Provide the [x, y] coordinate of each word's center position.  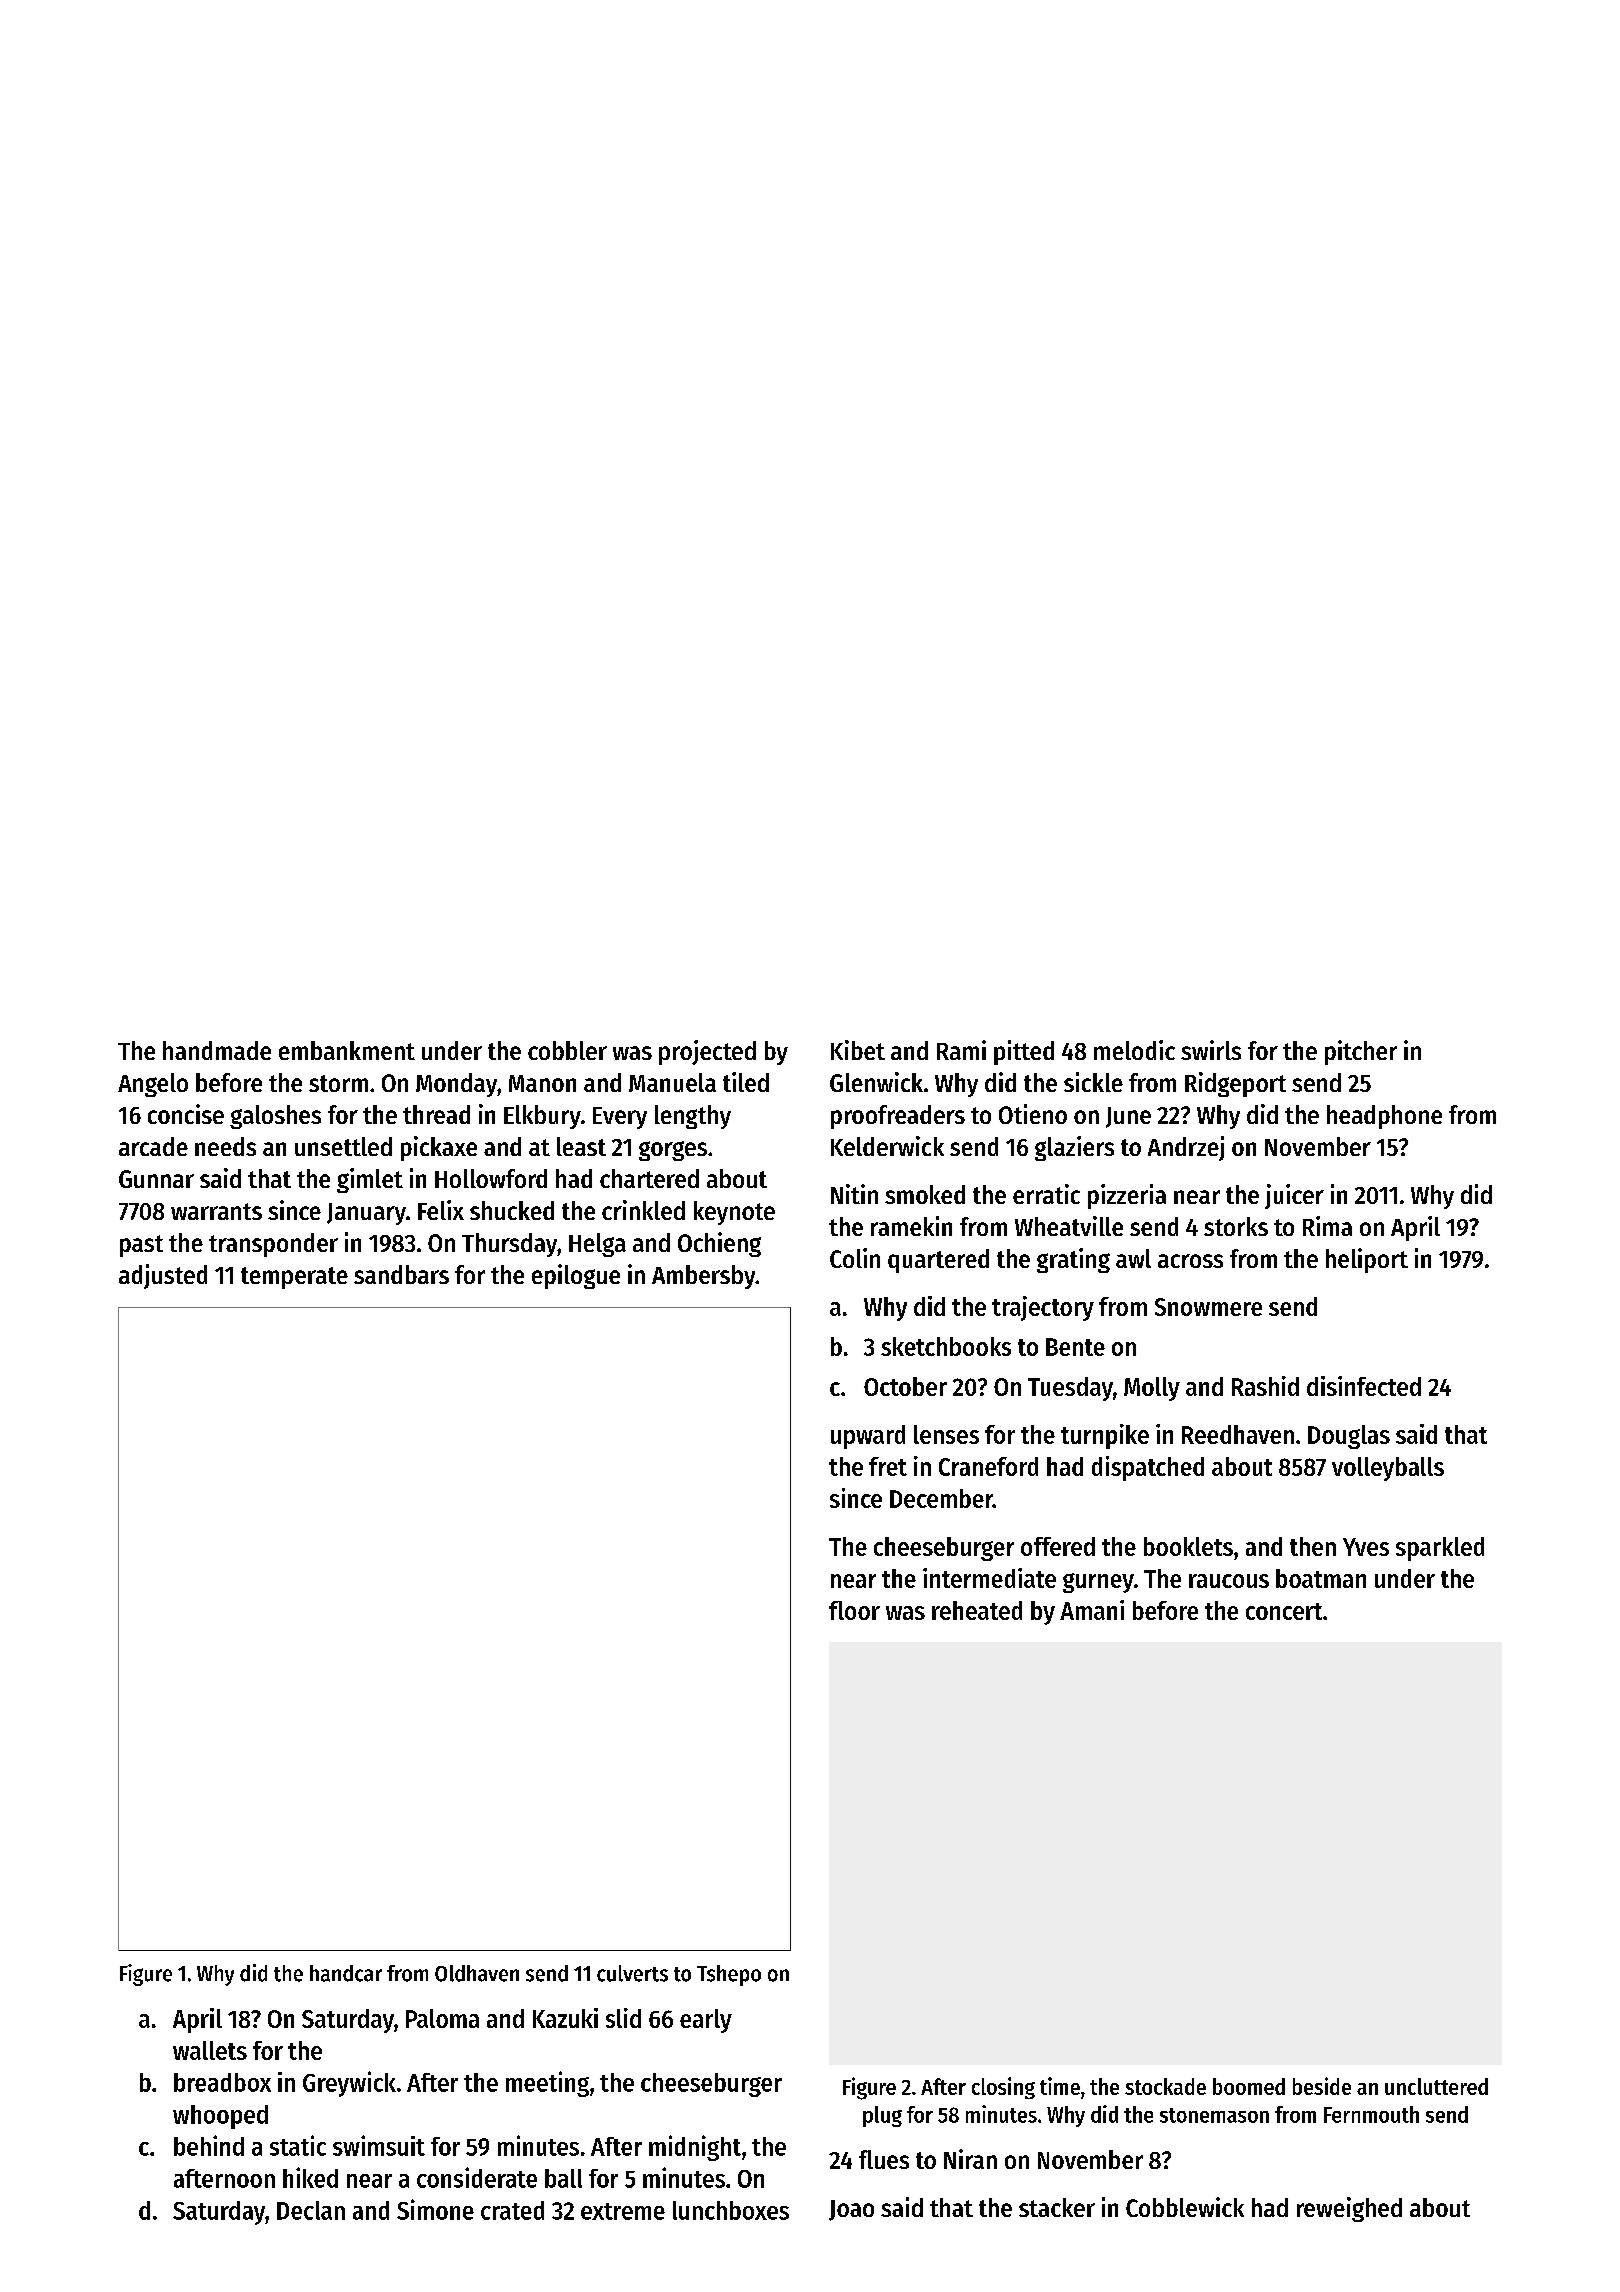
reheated [977, 1610]
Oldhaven [477, 1973]
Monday [456, 1085]
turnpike [1105, 1436]
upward [868, 1437]
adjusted [163, 1276]
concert [1284, 1611]
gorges [673, 1151]
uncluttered [1436, 2086]
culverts [632, 1973]
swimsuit [379, 2145]
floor [854, 1610]
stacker [1057, 2207]
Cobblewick [1185, 2207]
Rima [1327, 1226]
